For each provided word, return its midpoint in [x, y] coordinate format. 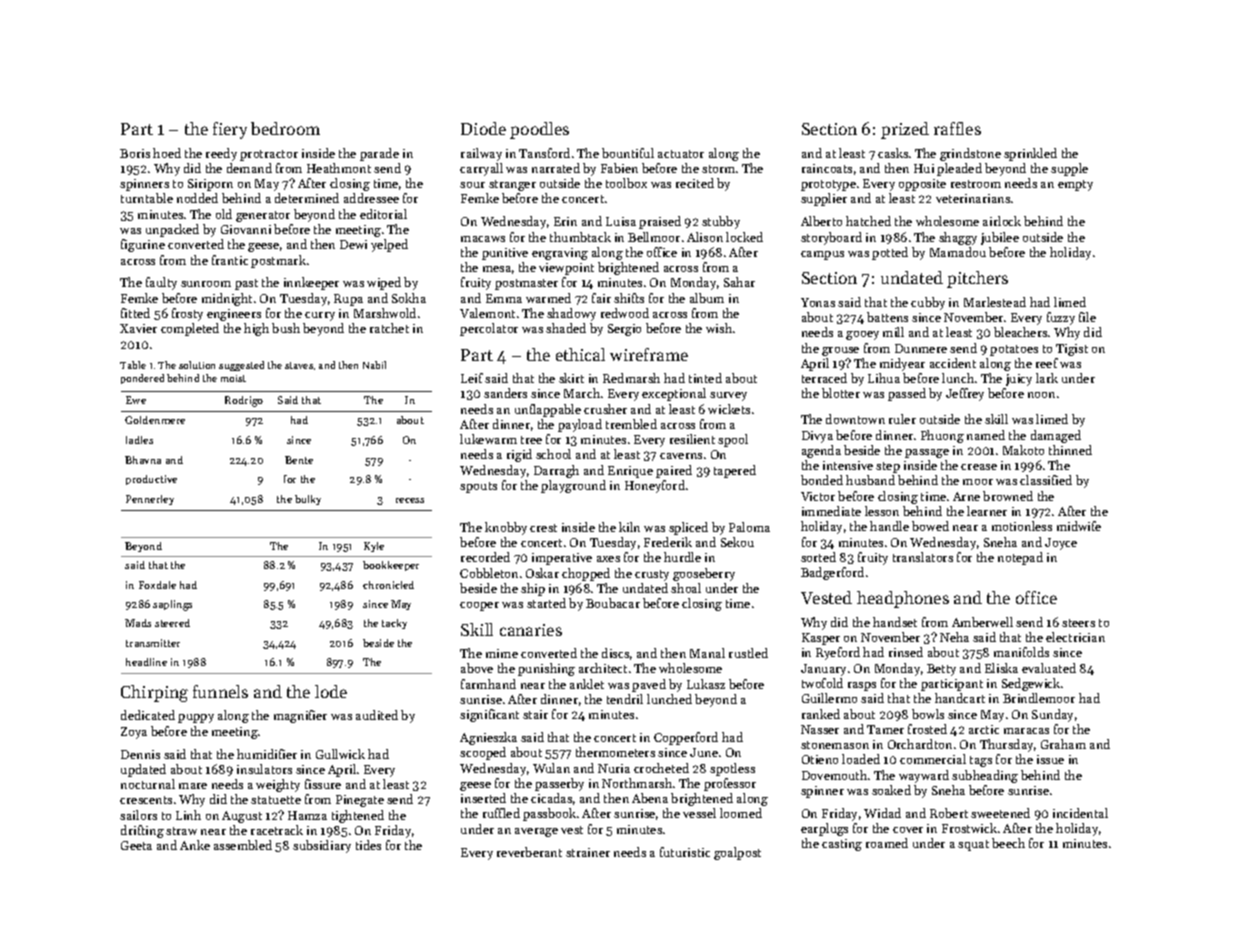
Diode [483, 128]
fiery [230, 130]
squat [973, 845]
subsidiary [322, 846]
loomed [741, 813]
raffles [957, 128]
